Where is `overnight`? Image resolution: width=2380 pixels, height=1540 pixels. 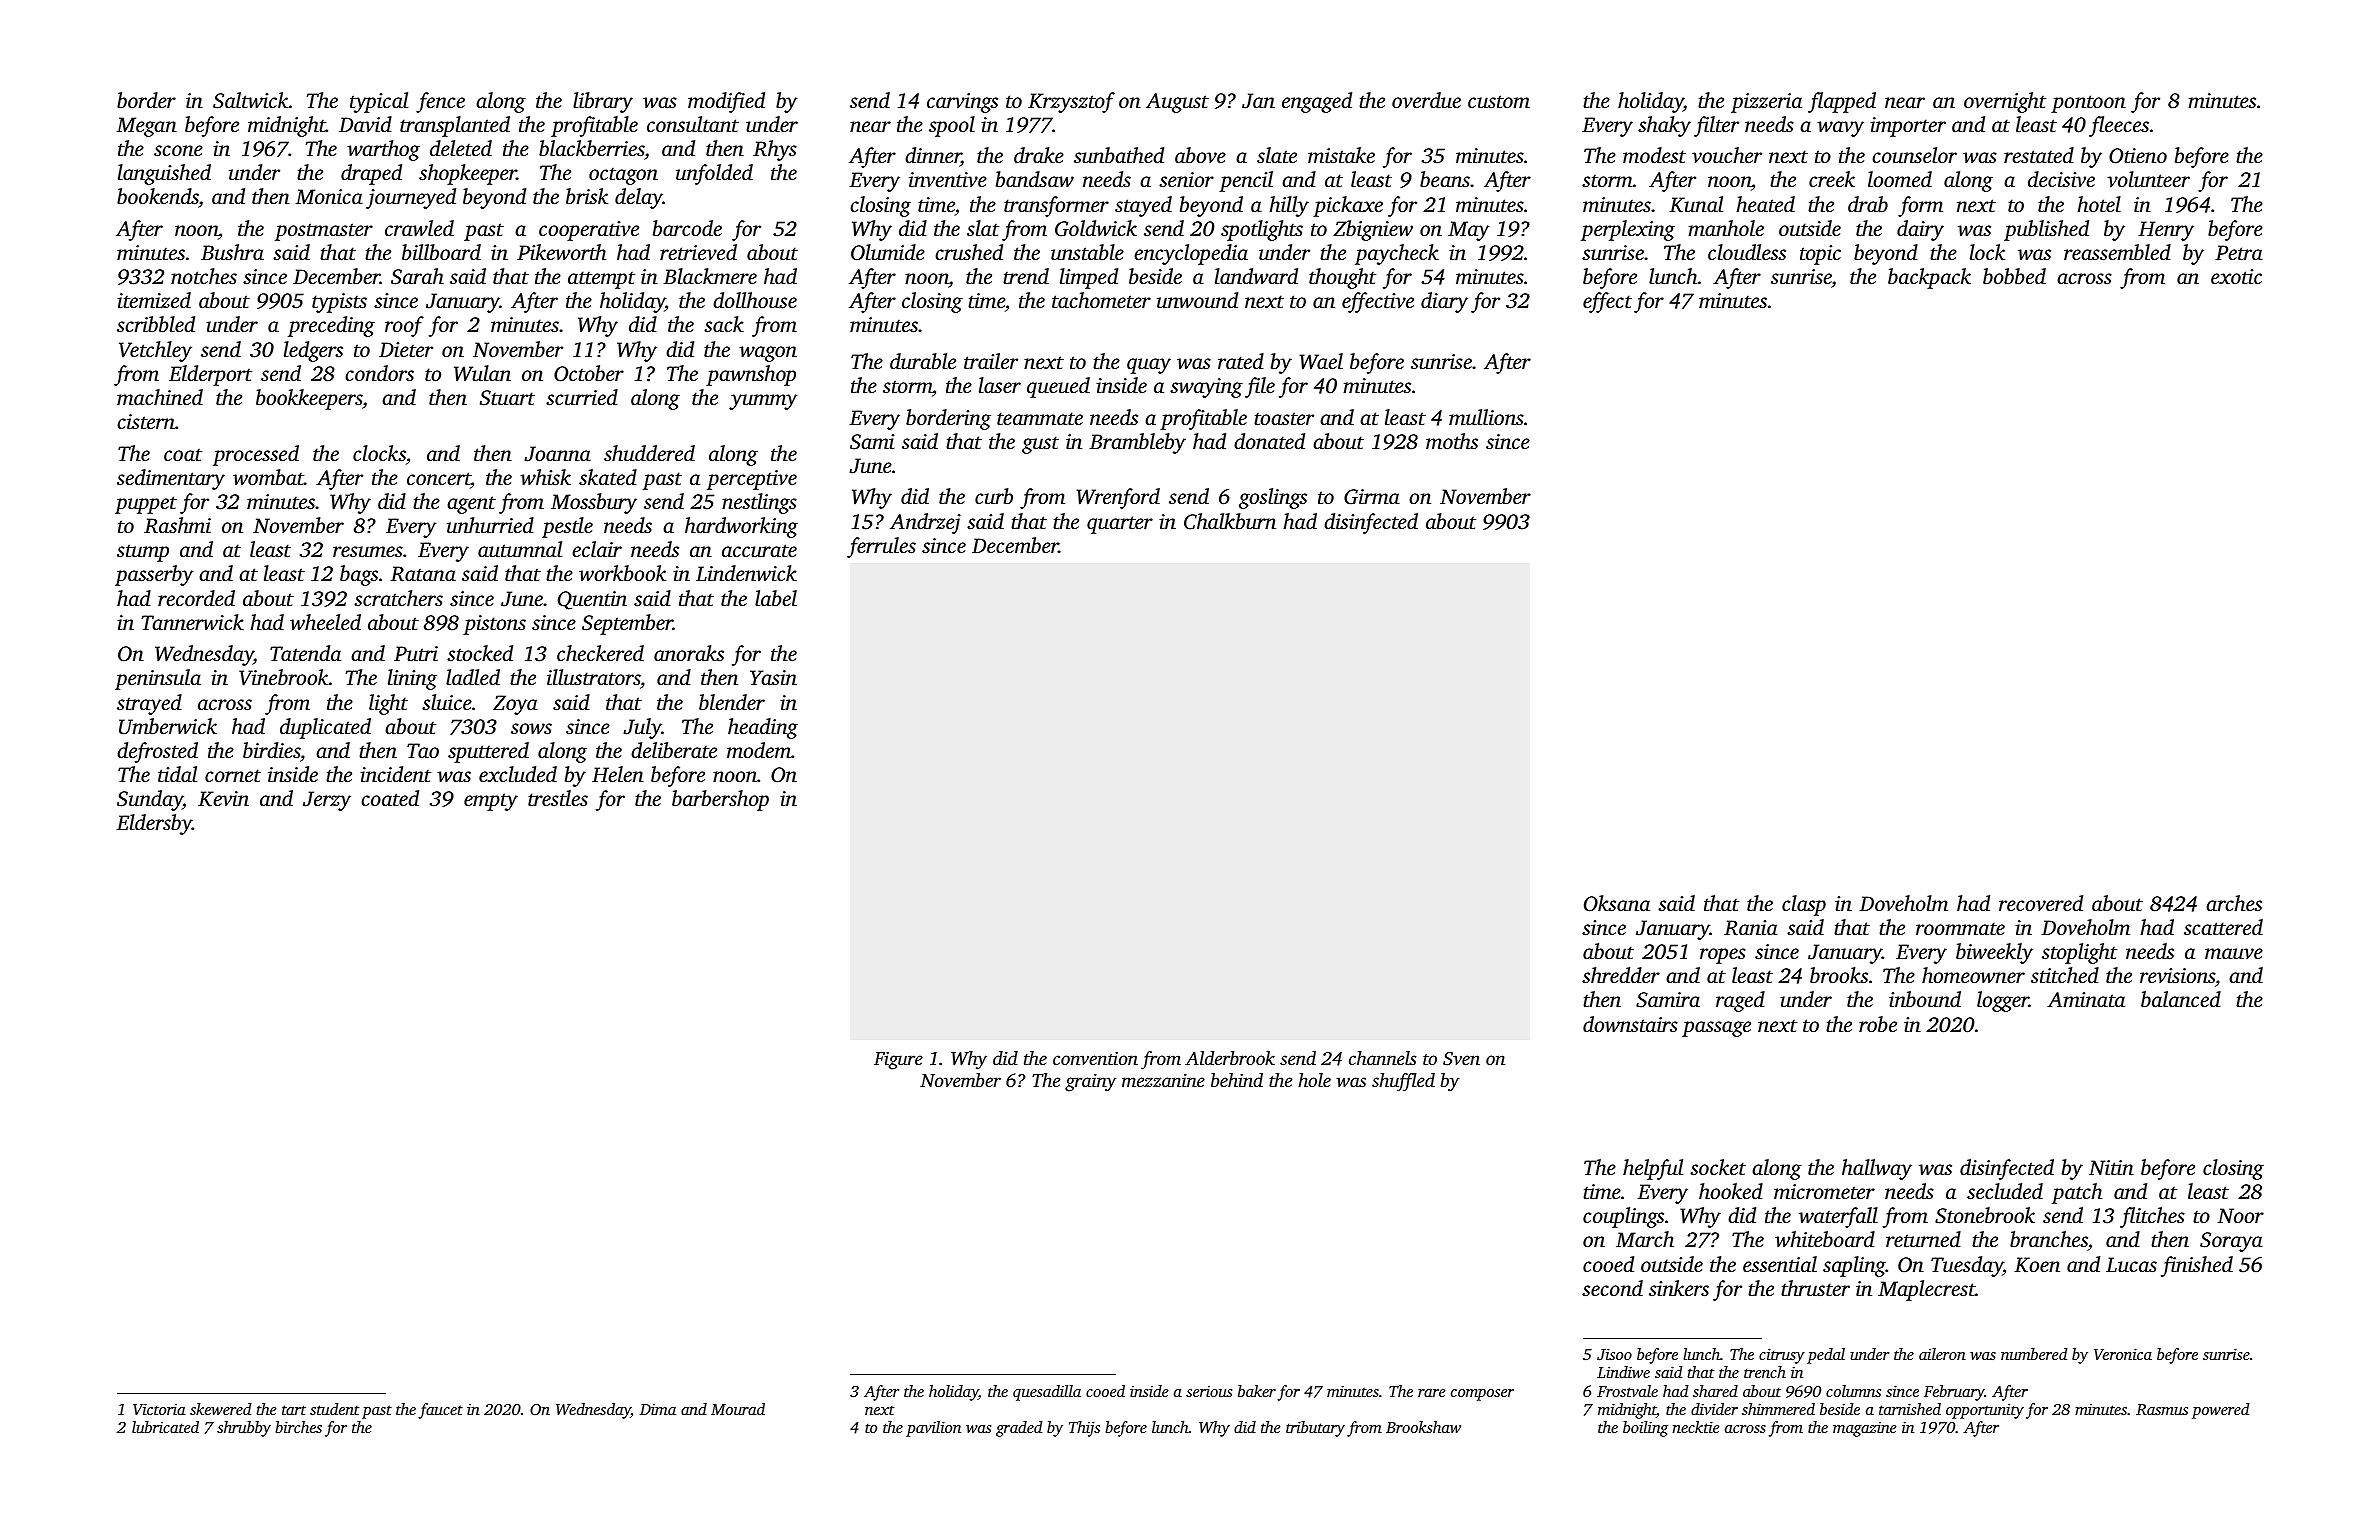
overnight is located at coordinates (2005, 102).
